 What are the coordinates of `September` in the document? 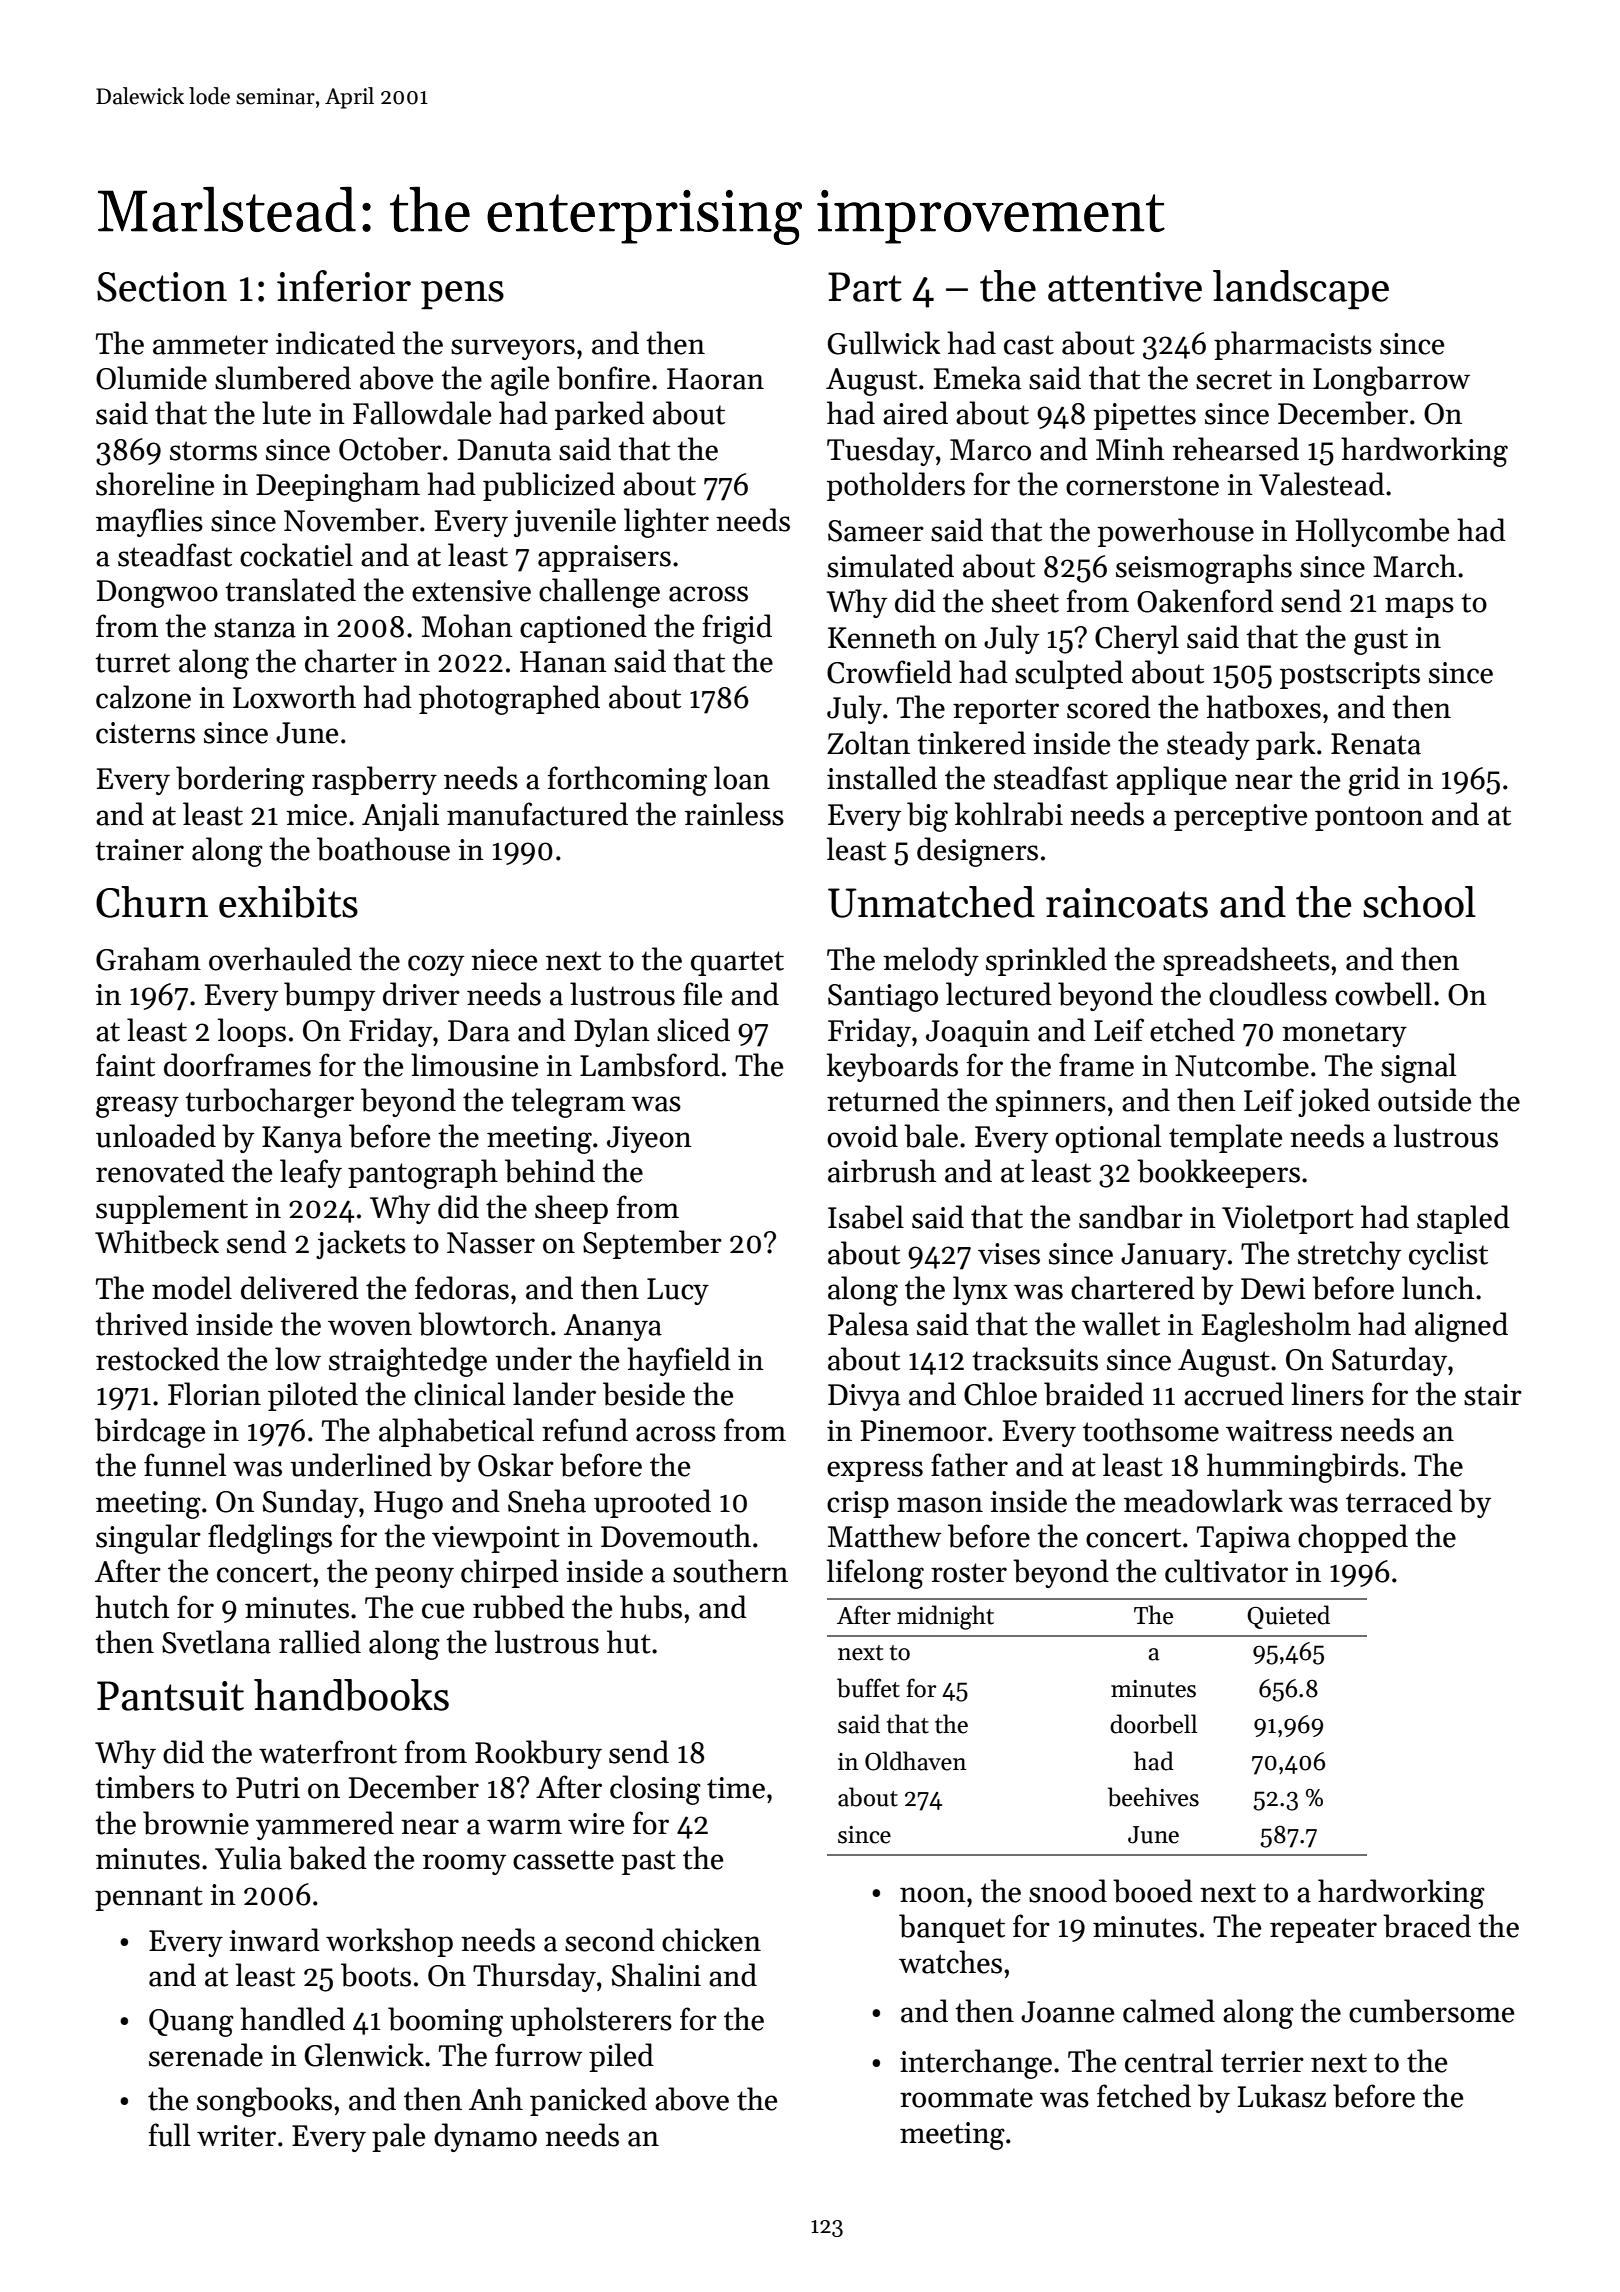 It's located at (652, 1244).
